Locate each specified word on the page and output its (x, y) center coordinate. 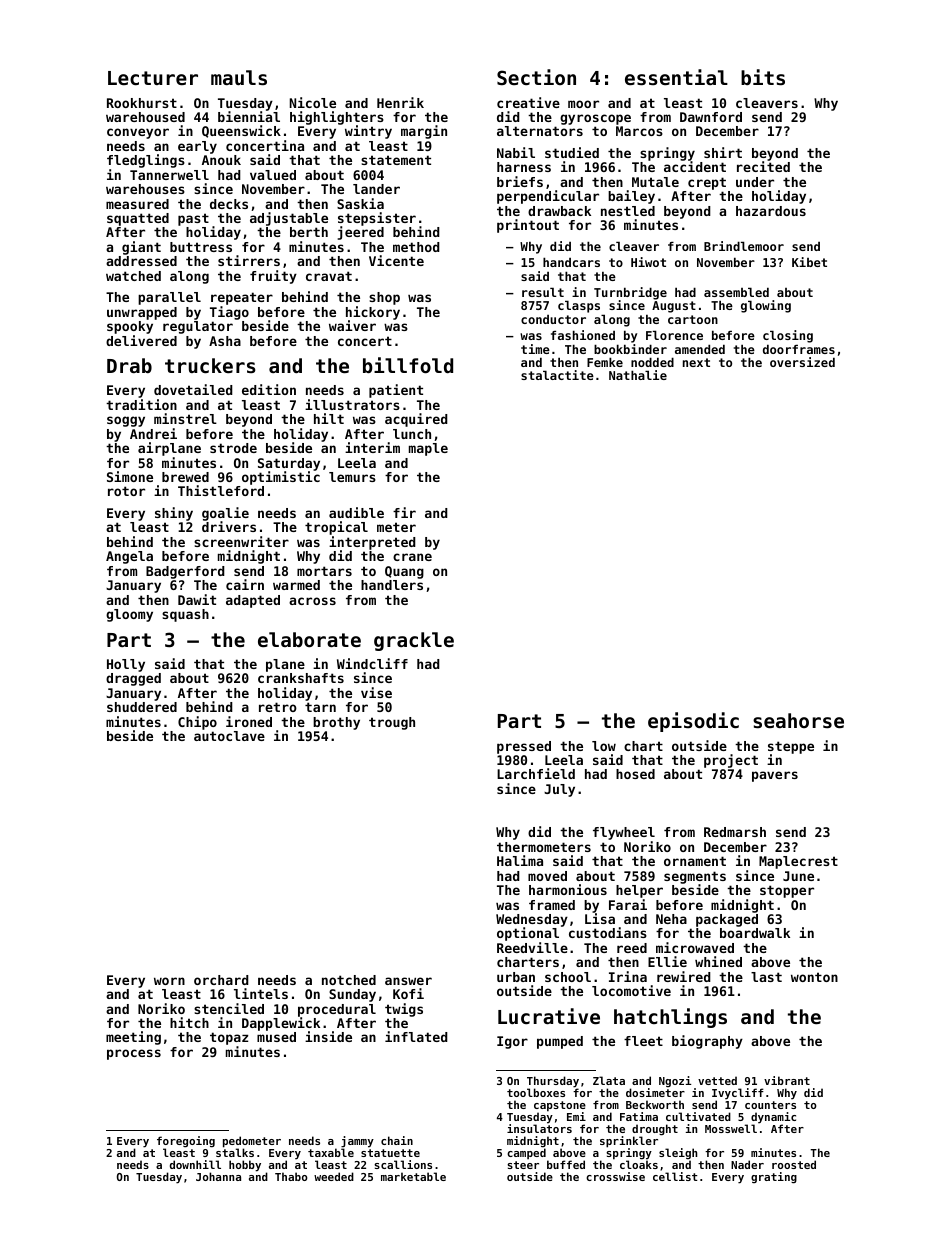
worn (169, 981)
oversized (802, 362)
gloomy (129, 615)
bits (763, 77)
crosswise (615, 1176)
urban (516, 977)
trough (392, 723)
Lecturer (153, 78)
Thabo (291, 1176)
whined (718, 961)
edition (269, 389)
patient (396, 391)
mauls (239, 77)
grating (774, 1178)
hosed (635, 774)
